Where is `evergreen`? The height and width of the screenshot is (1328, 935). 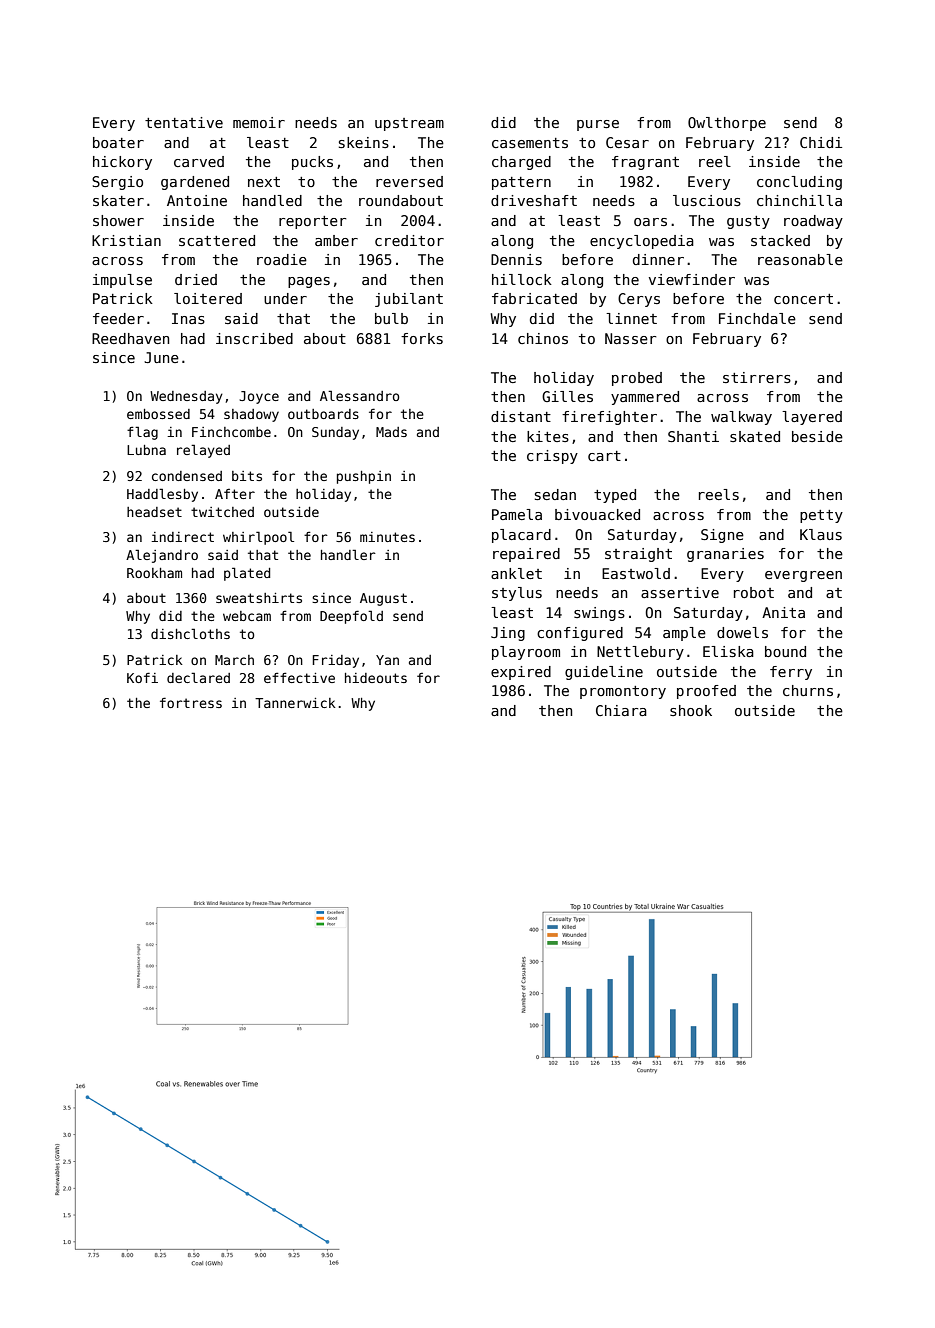 evergreen is located at coordinates (803, 576).
